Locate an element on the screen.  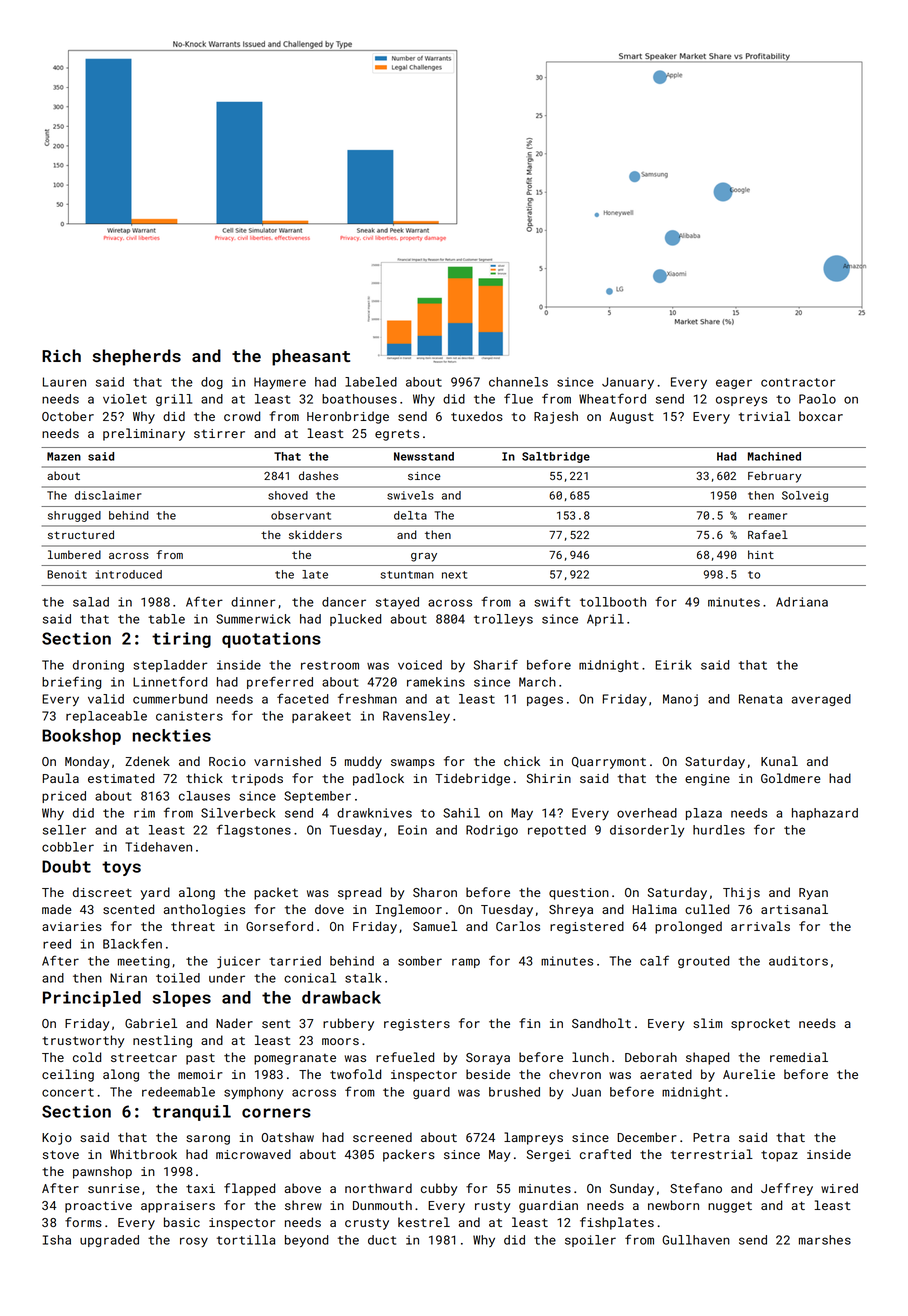
Rafael is located at coordinates (768, 534).
